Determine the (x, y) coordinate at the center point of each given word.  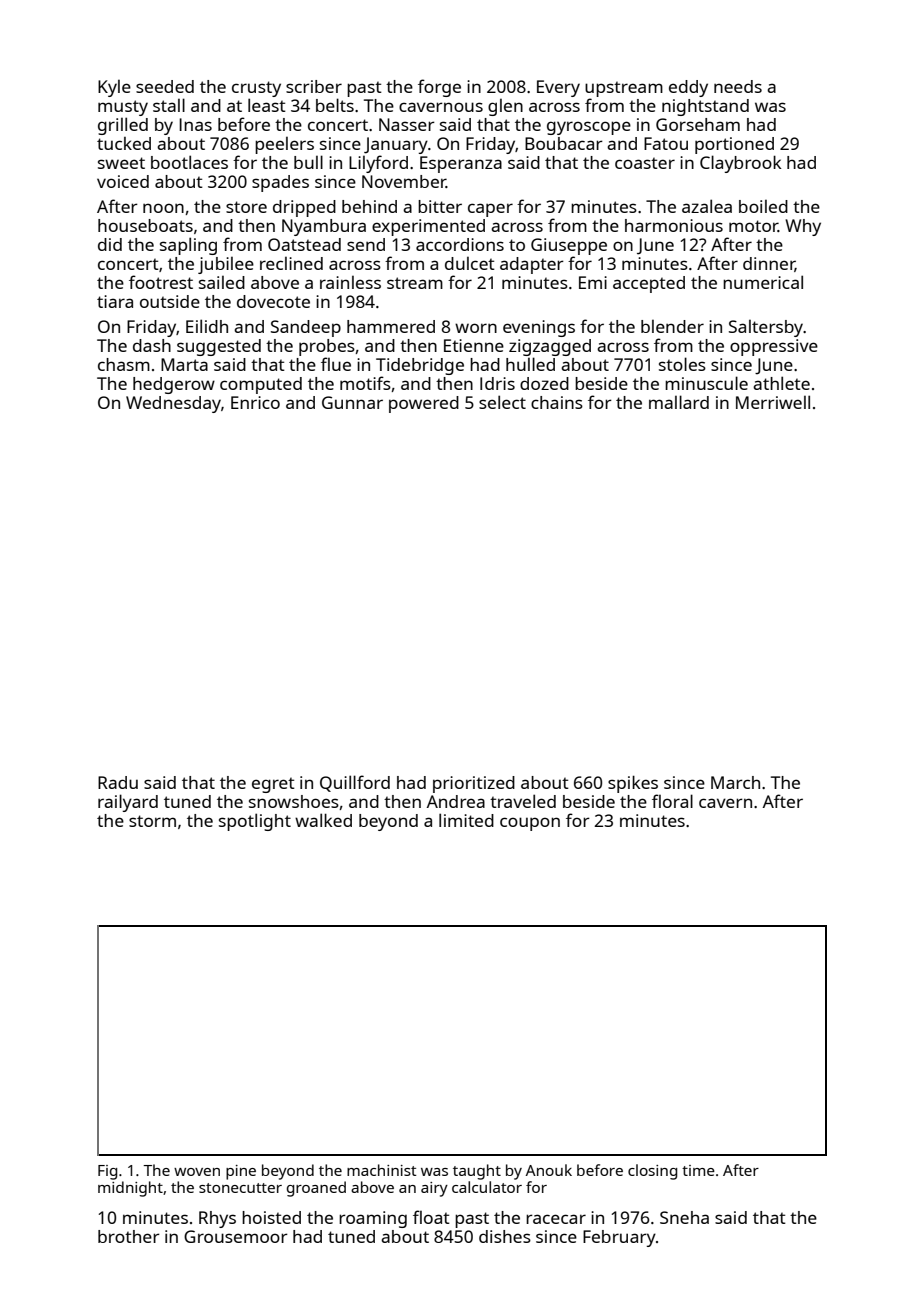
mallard (679, 402)
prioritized (474, 784)
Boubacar (564, 143)
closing (652, 1172)
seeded (165, 86)
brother (129, 1236)
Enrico (255, 402)
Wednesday (173, 404)
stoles (682, 364)
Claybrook (741, 164)
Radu (118, 782)
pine (241, 1172)
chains (557, 402)
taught (477, 1172)
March (735, 782)
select (502, 402)
